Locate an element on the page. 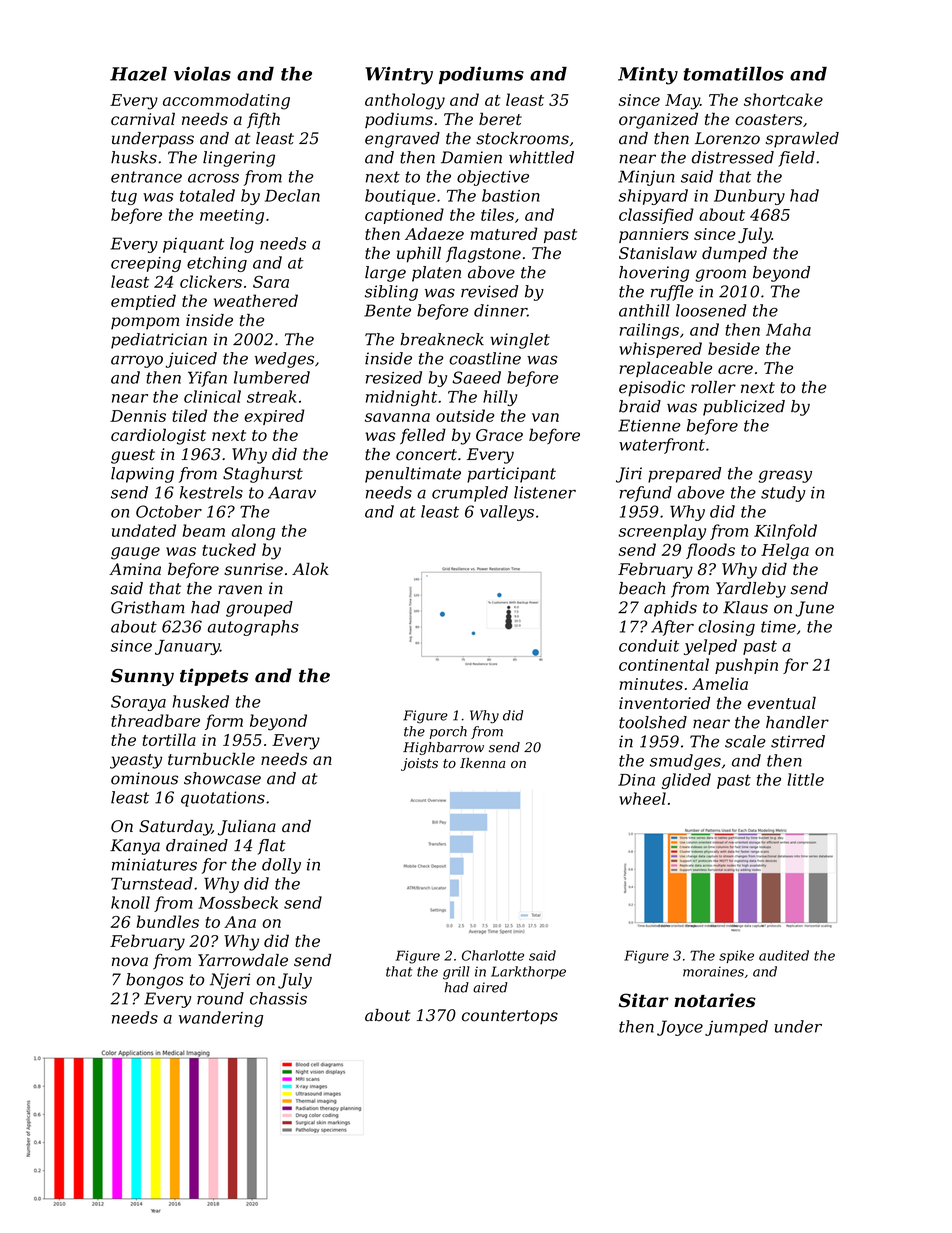  wandering is located at coordinates (221, 1019).
